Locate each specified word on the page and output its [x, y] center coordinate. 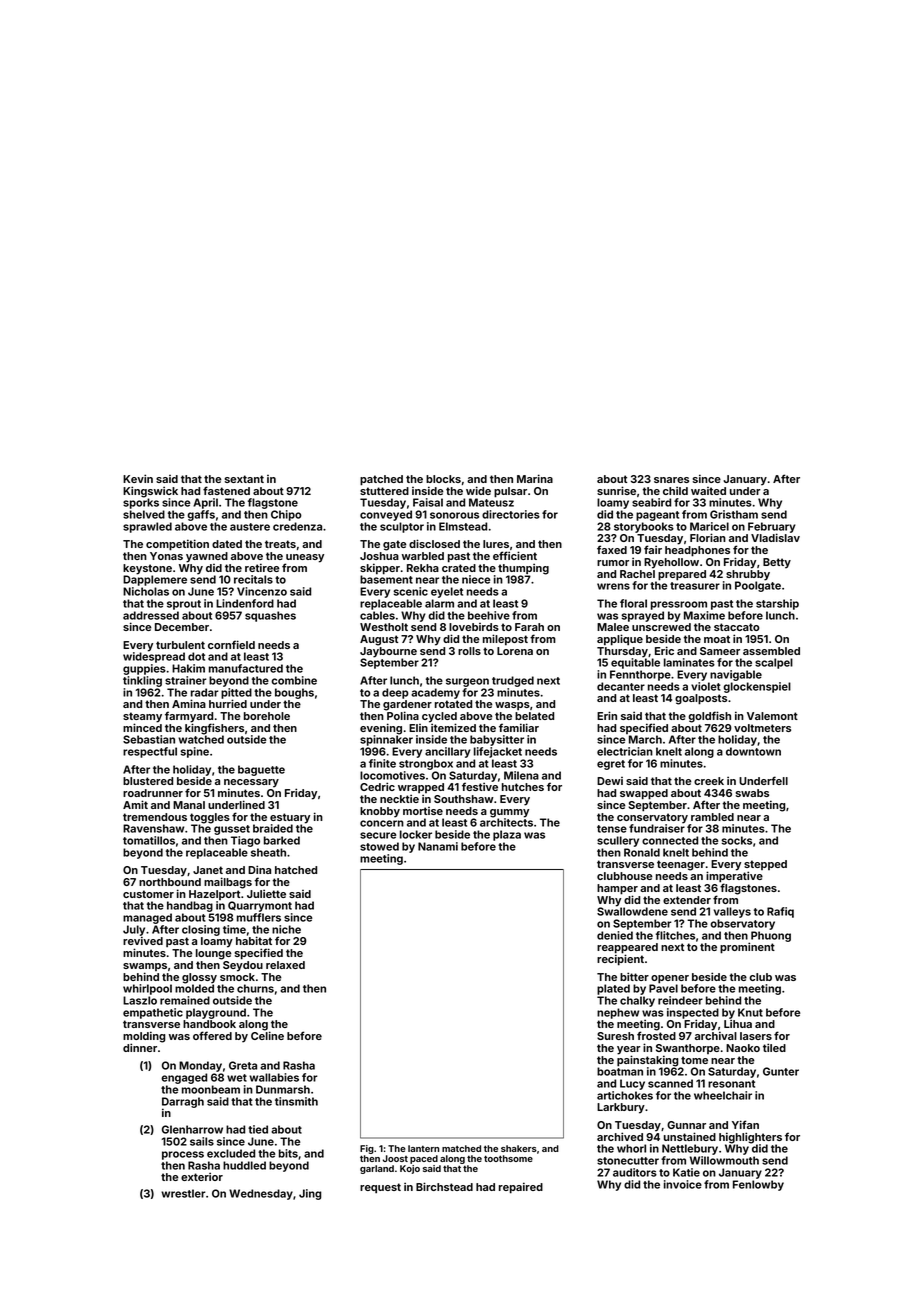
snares [671, 480]
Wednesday [261, 1194]
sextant [244, 479]
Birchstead [444, 1186]
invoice [683, 1184]
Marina [535, 478]
